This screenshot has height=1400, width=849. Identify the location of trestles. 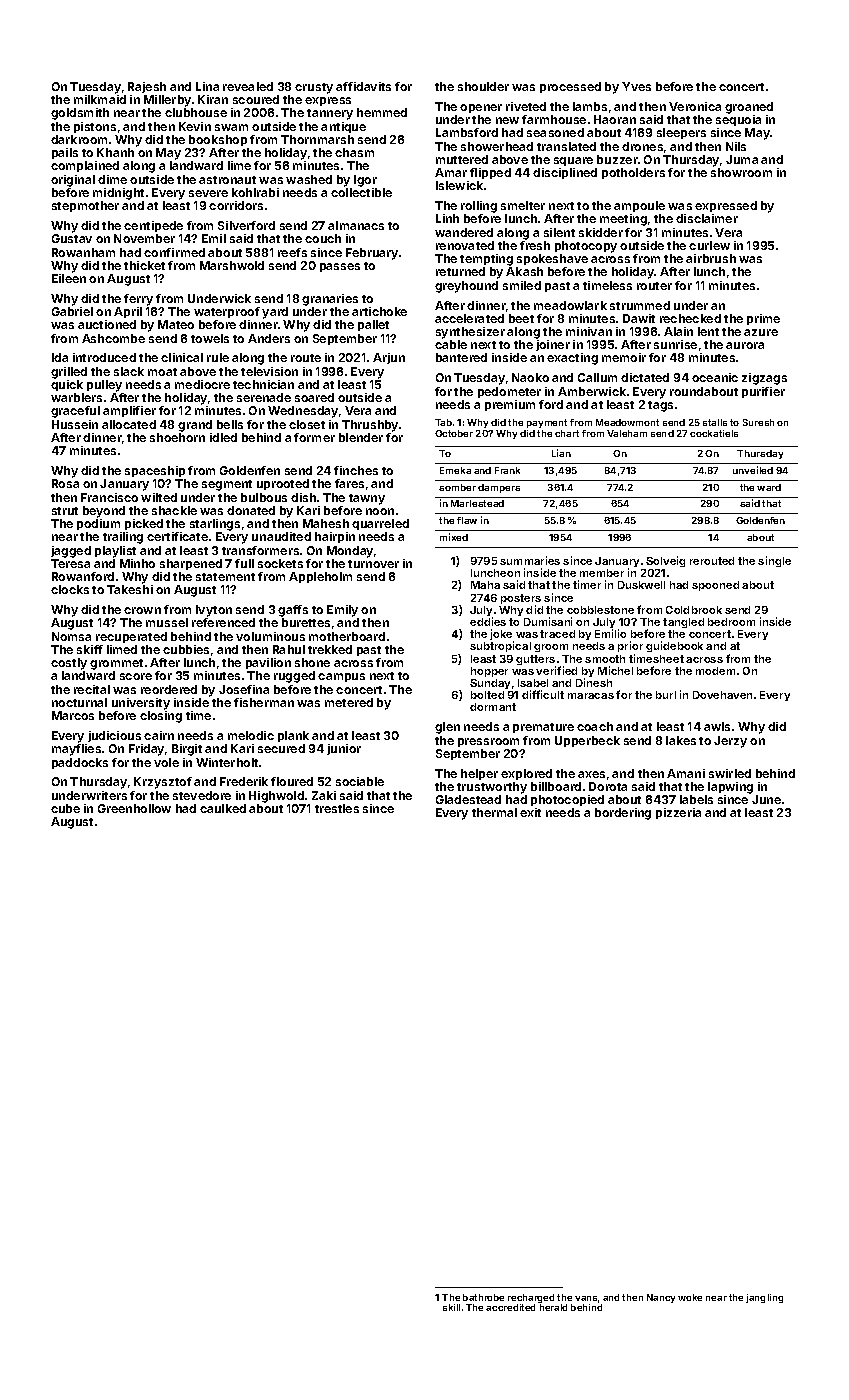
(337, 808).
